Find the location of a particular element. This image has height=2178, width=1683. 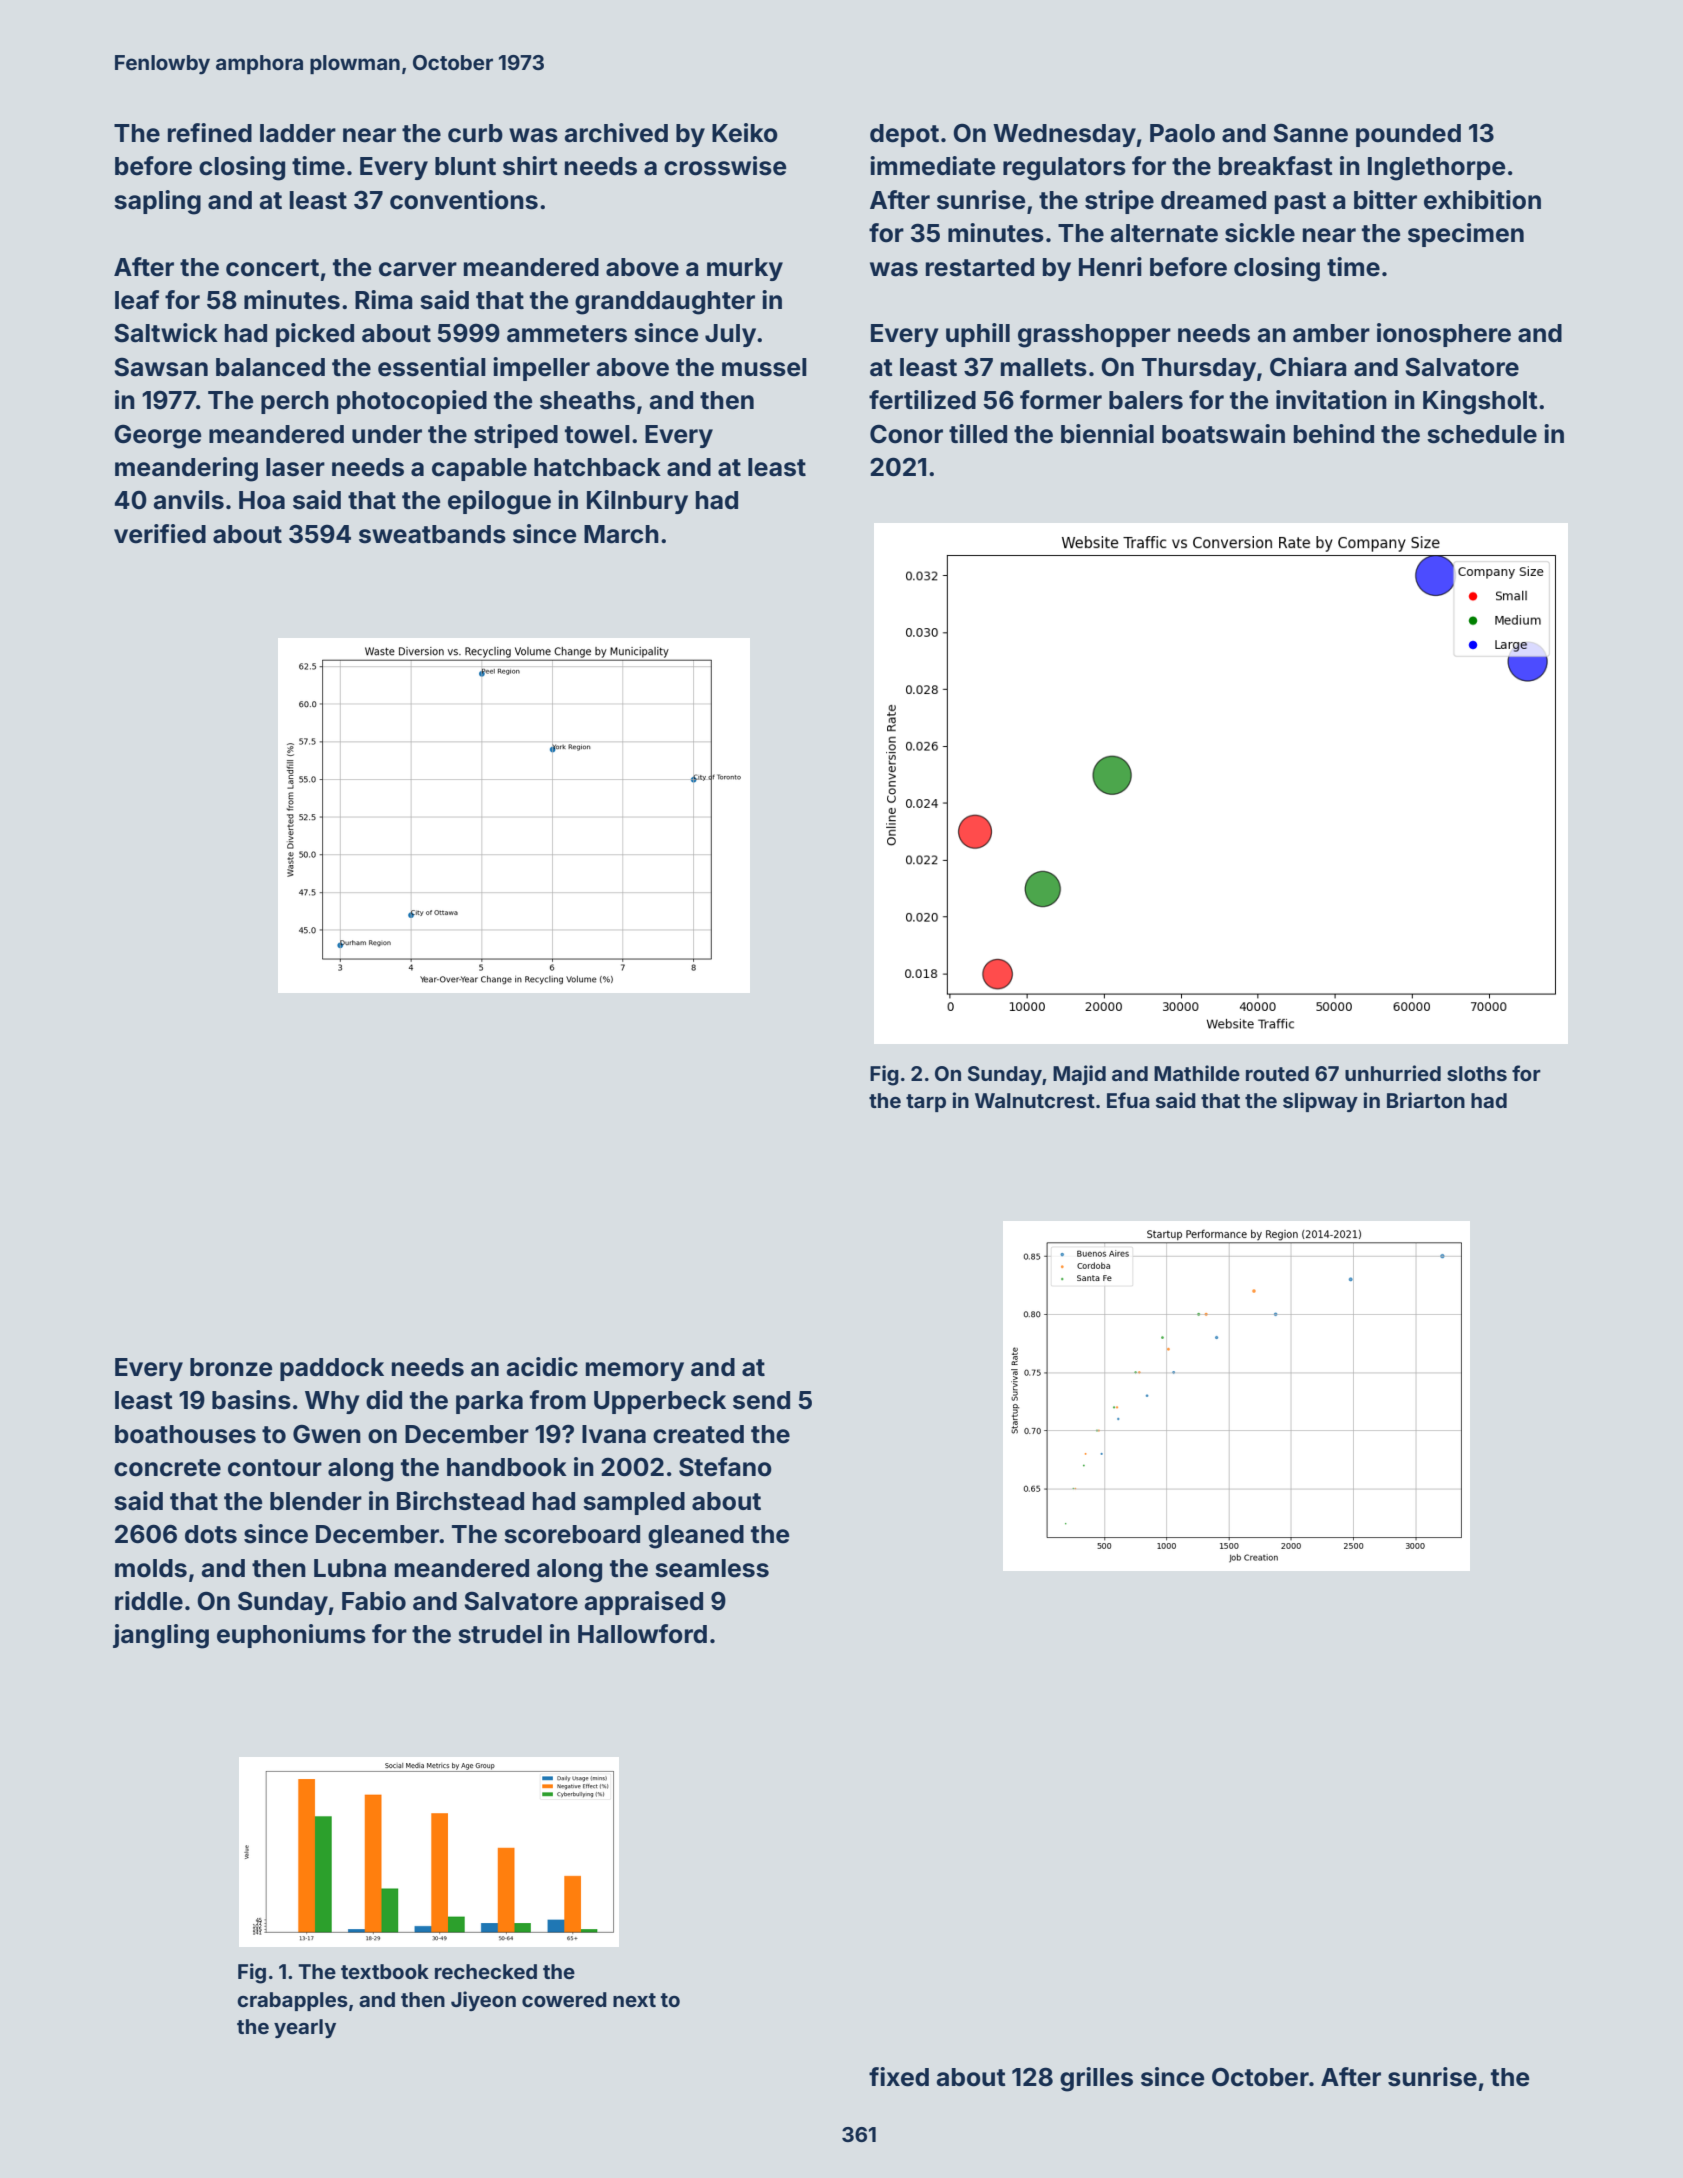

next is located at coordinates (634, 2000).
